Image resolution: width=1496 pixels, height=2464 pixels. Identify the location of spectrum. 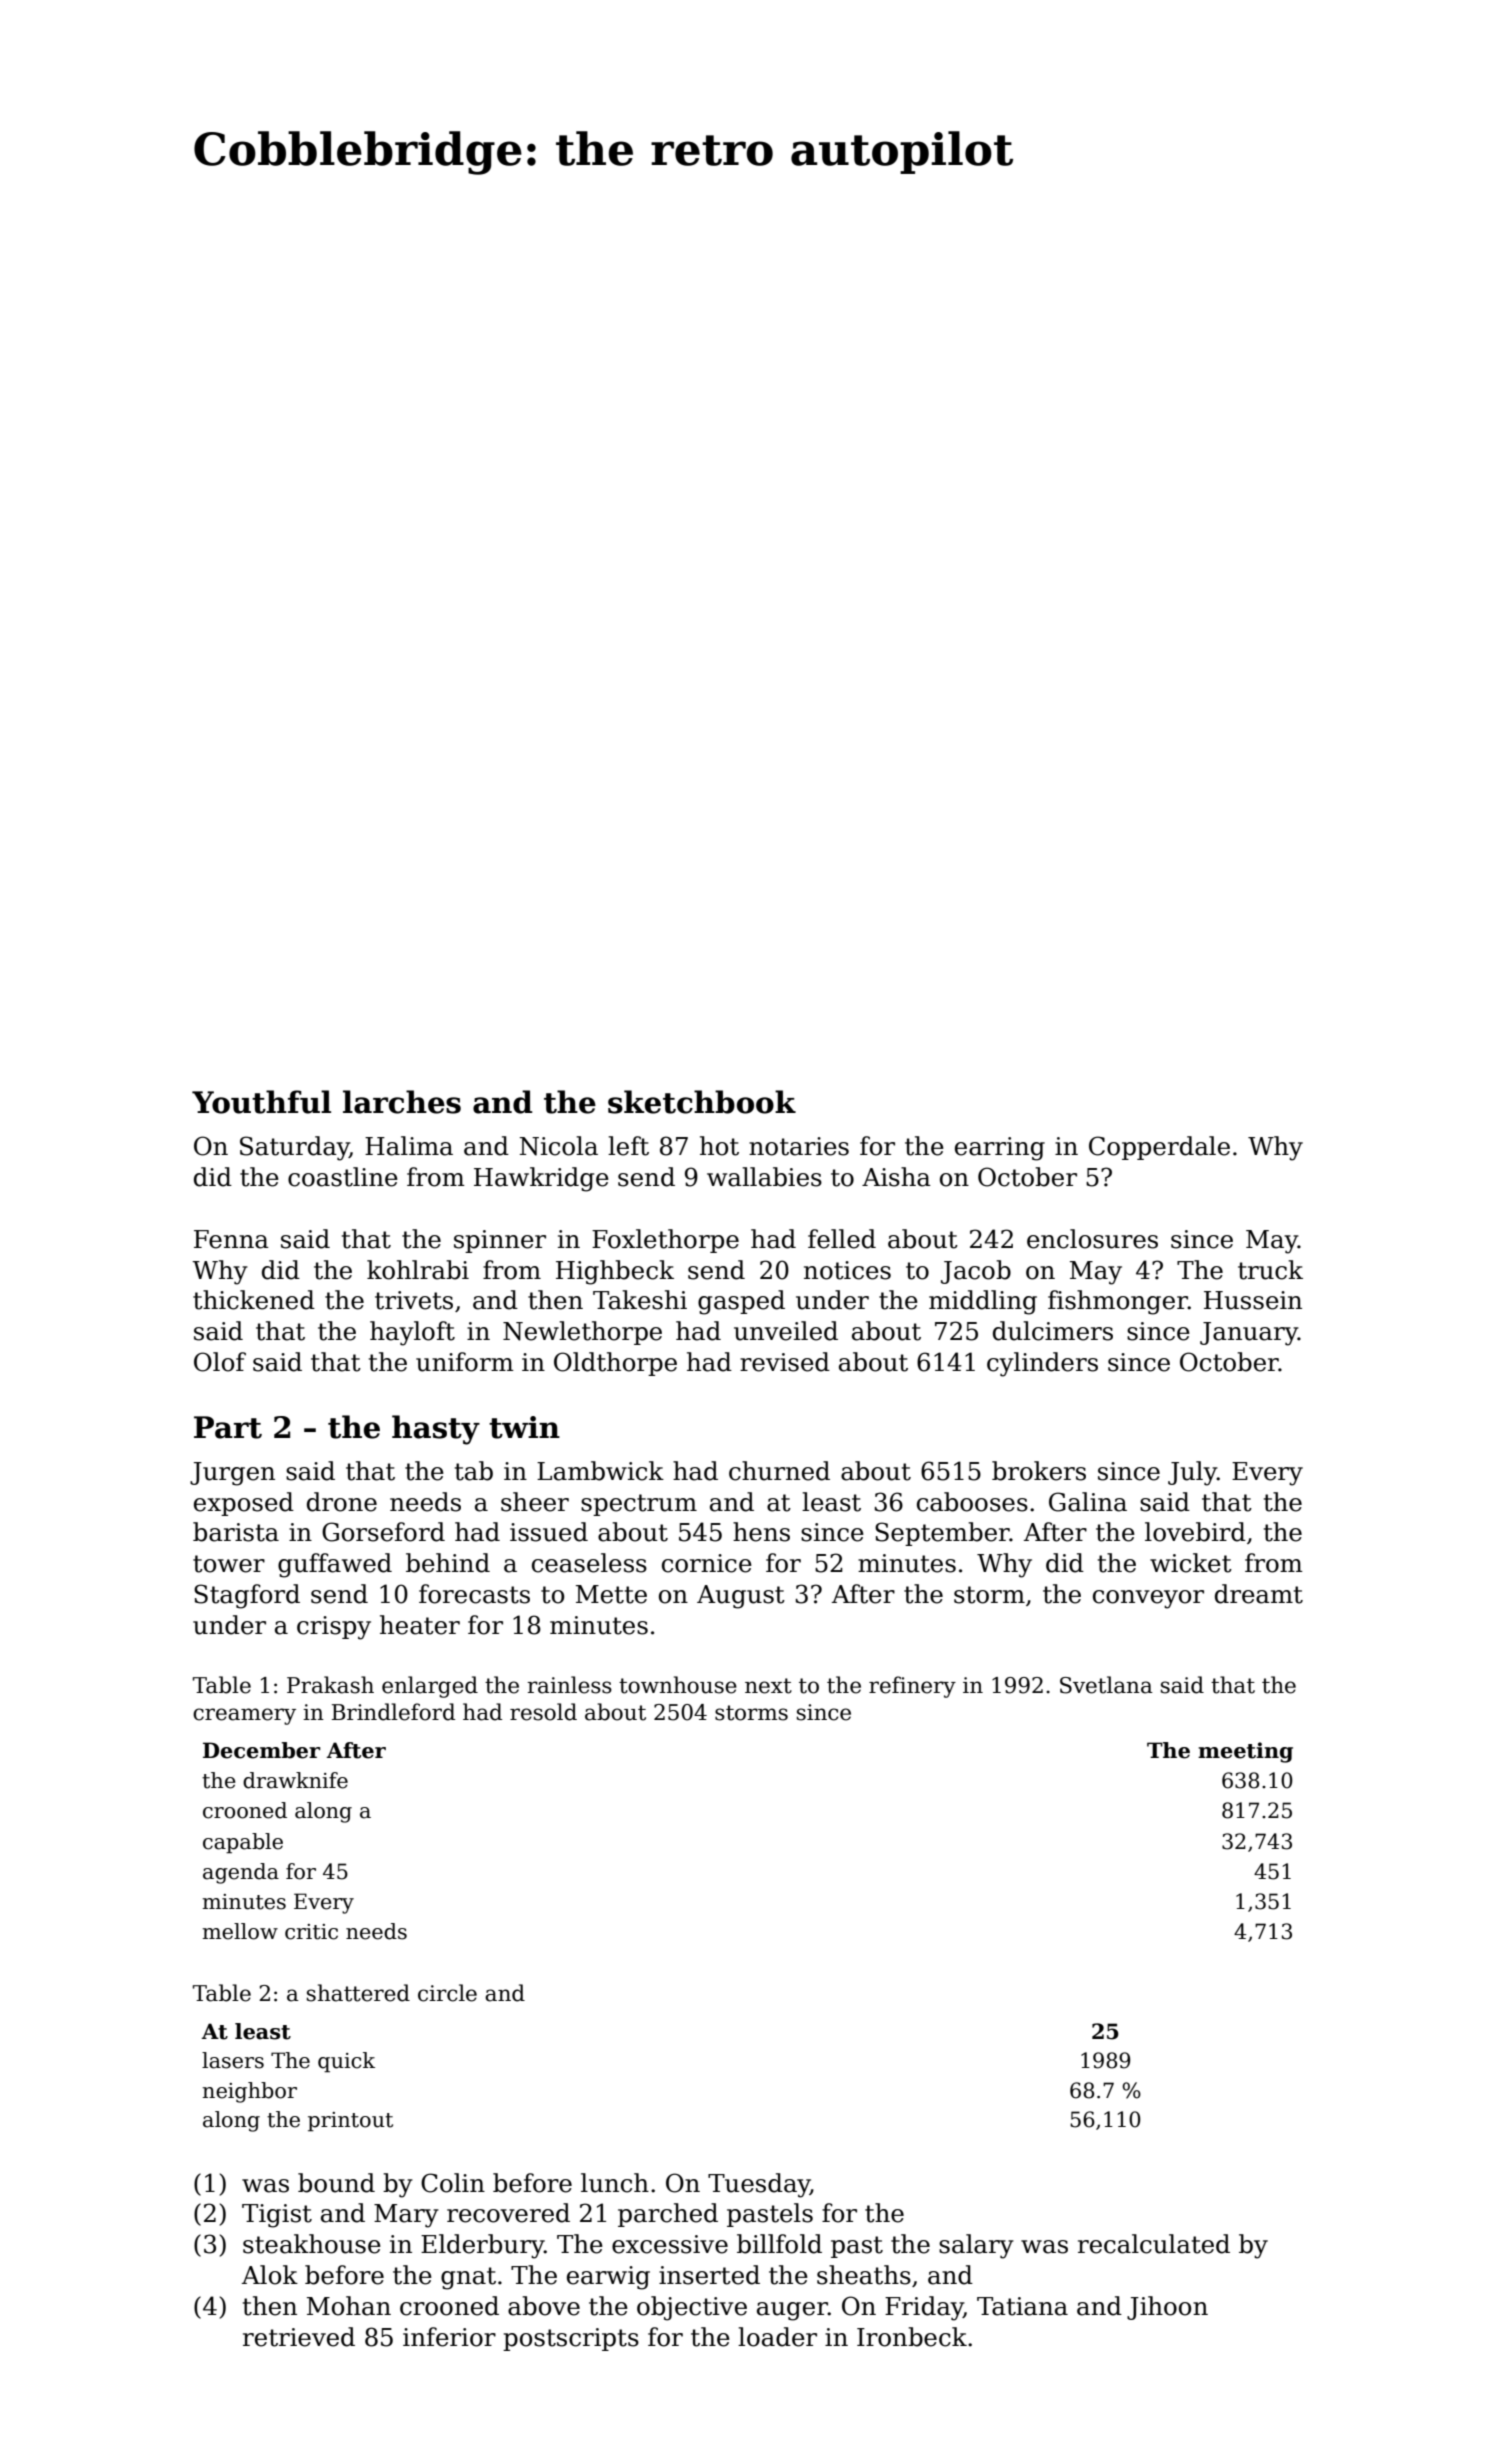
(639, 1505).
